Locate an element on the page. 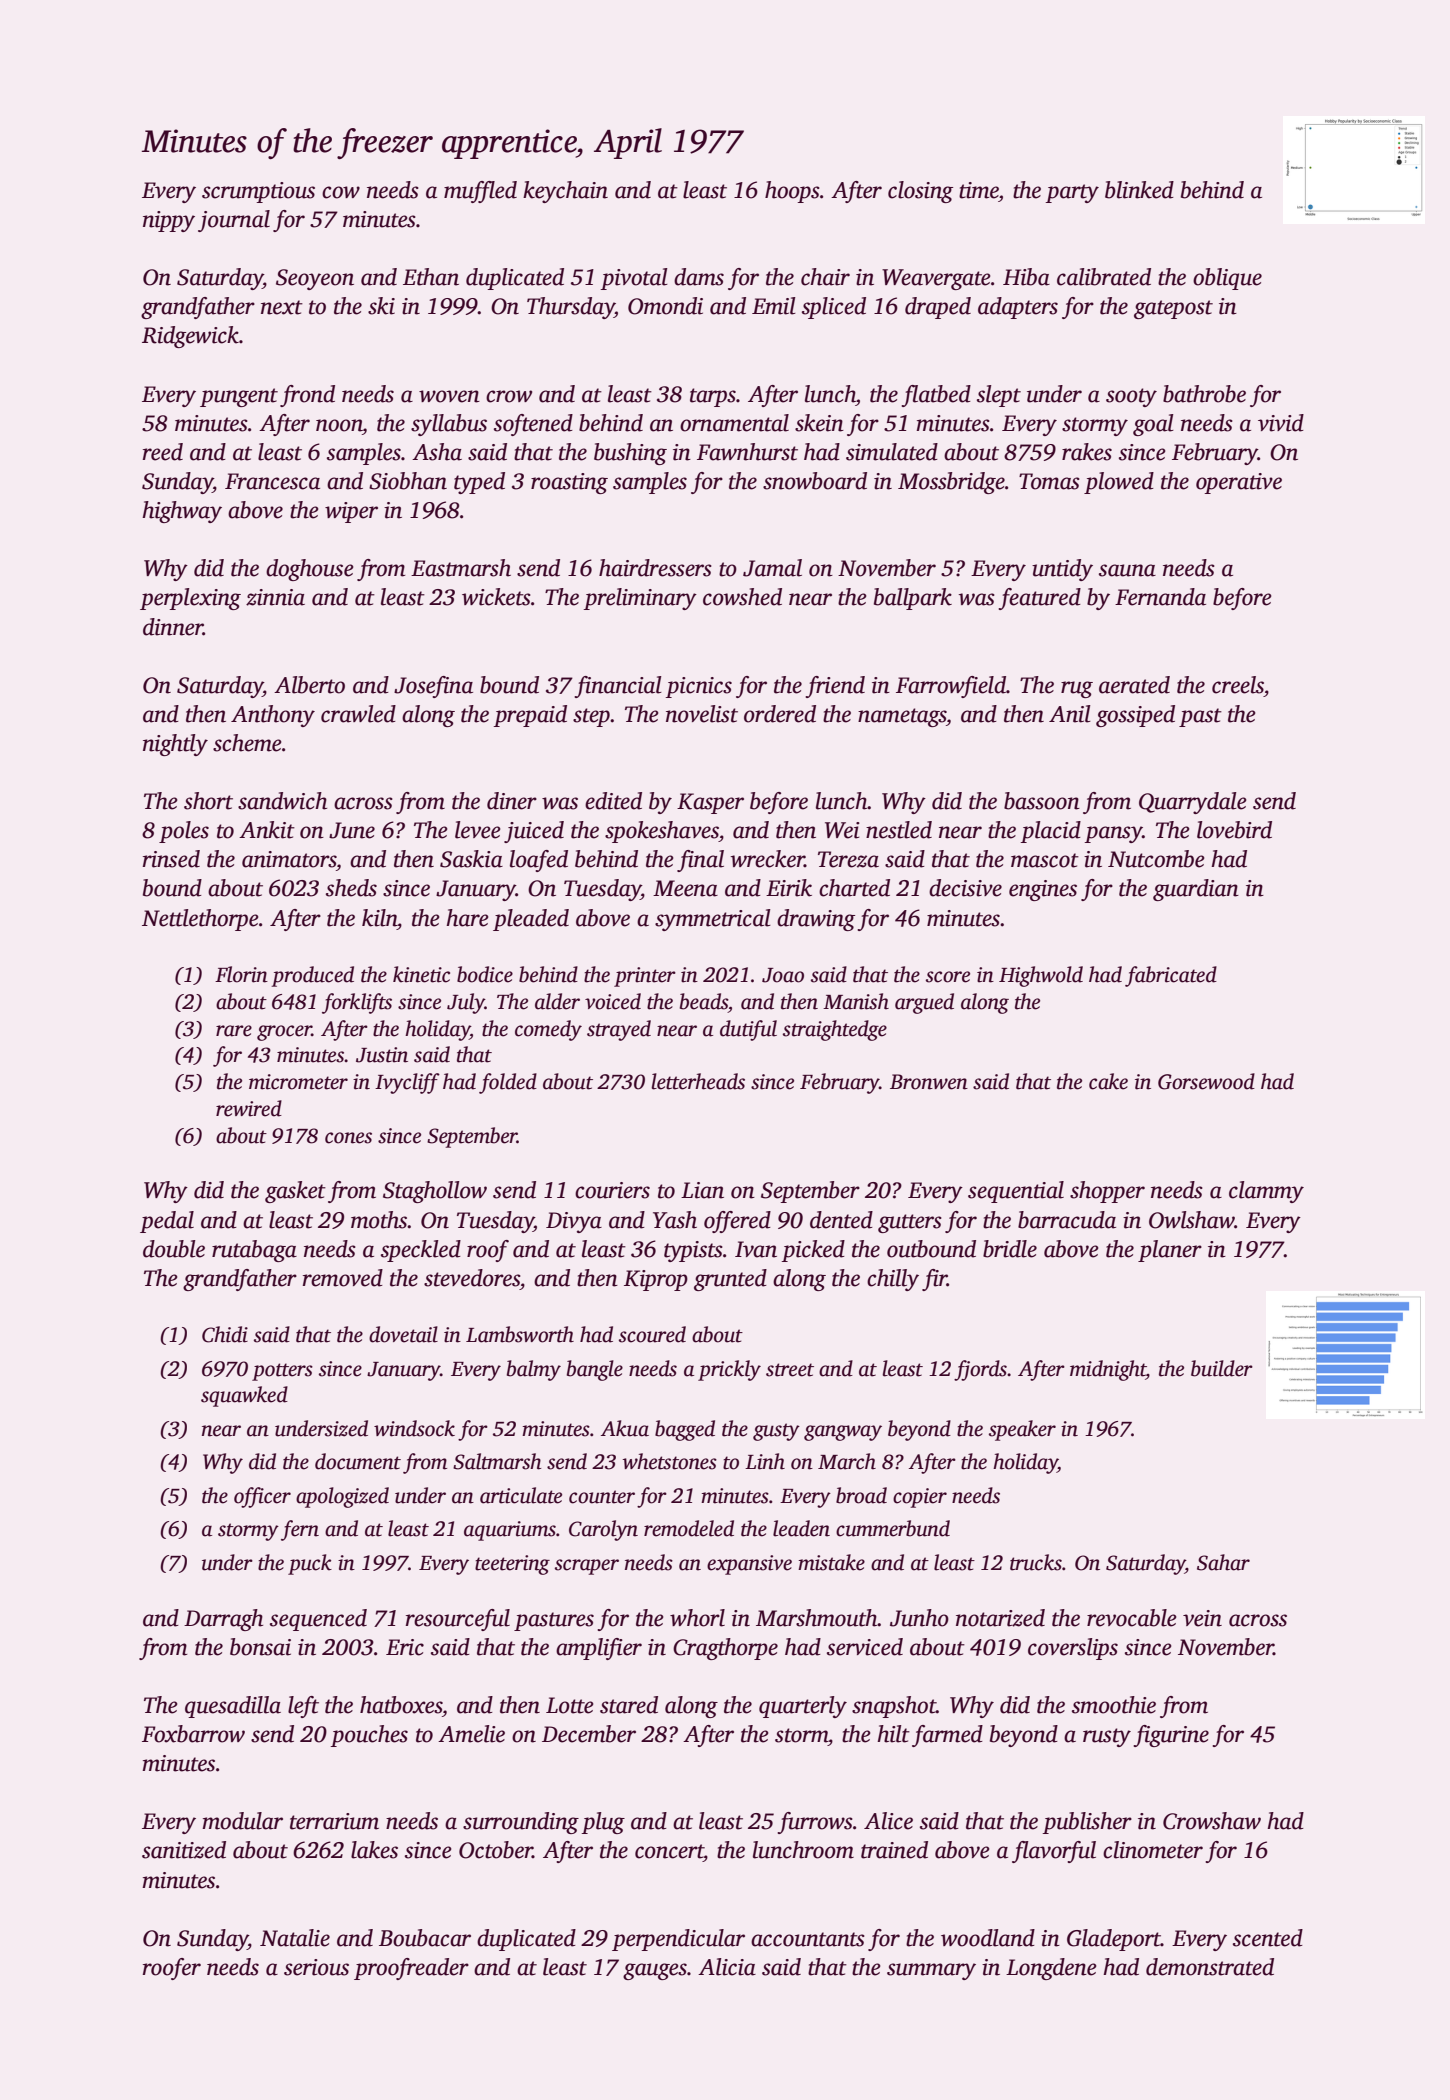 This page has height=2100, width=1450. midnight is located at coordinates (1108, 1370).
